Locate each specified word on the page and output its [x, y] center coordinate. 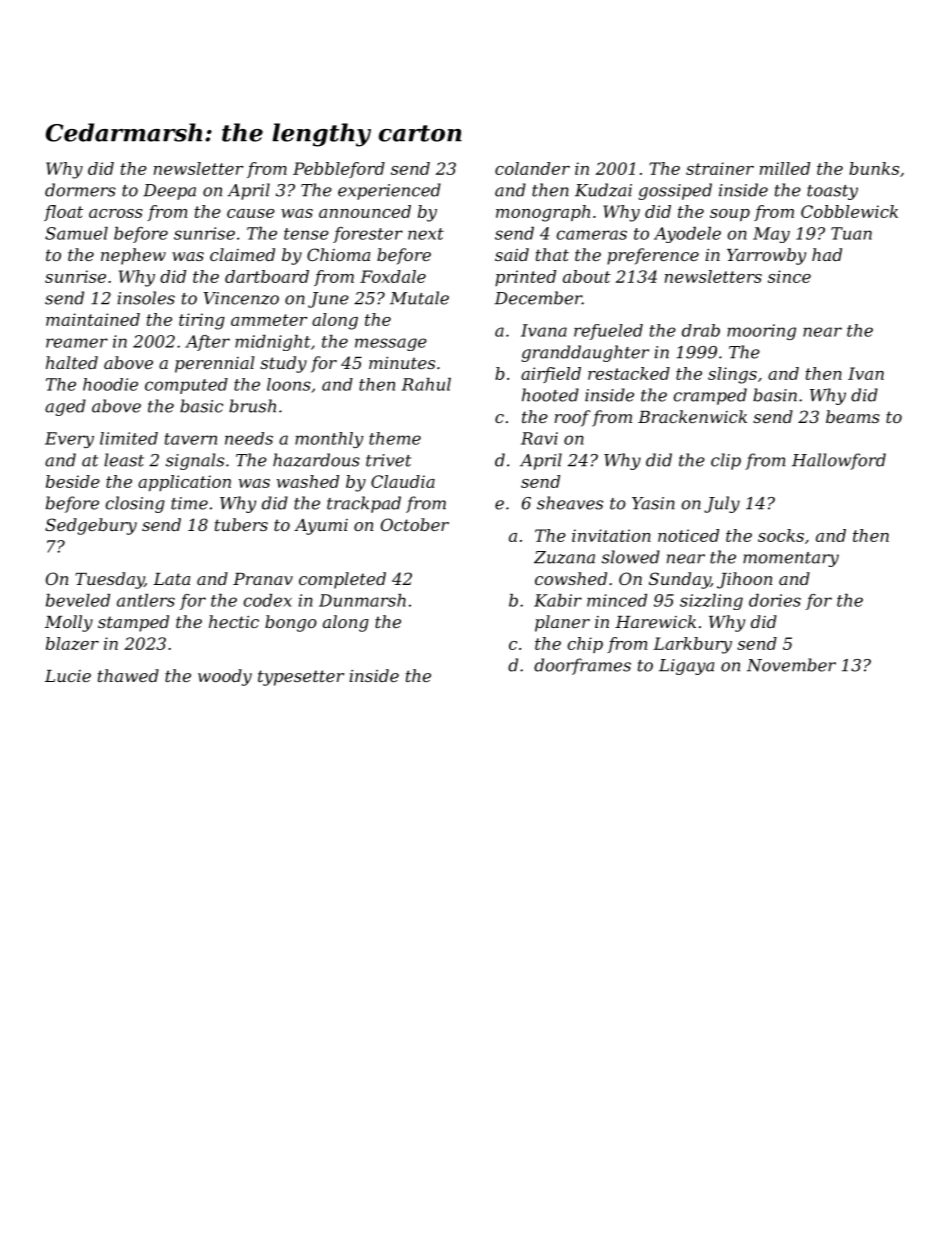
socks [781, 535]
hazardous [316, 460]
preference [653, 256]
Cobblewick [849, 211]
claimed [242, 254]
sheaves [570, 503]
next [426, 234]
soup [730, 215]
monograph [543, 213]
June [328, 300]
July [722, 504]
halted [72, 362]
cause [251, 213]
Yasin [653, 503]
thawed [128, 675]
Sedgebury [91, 526]
